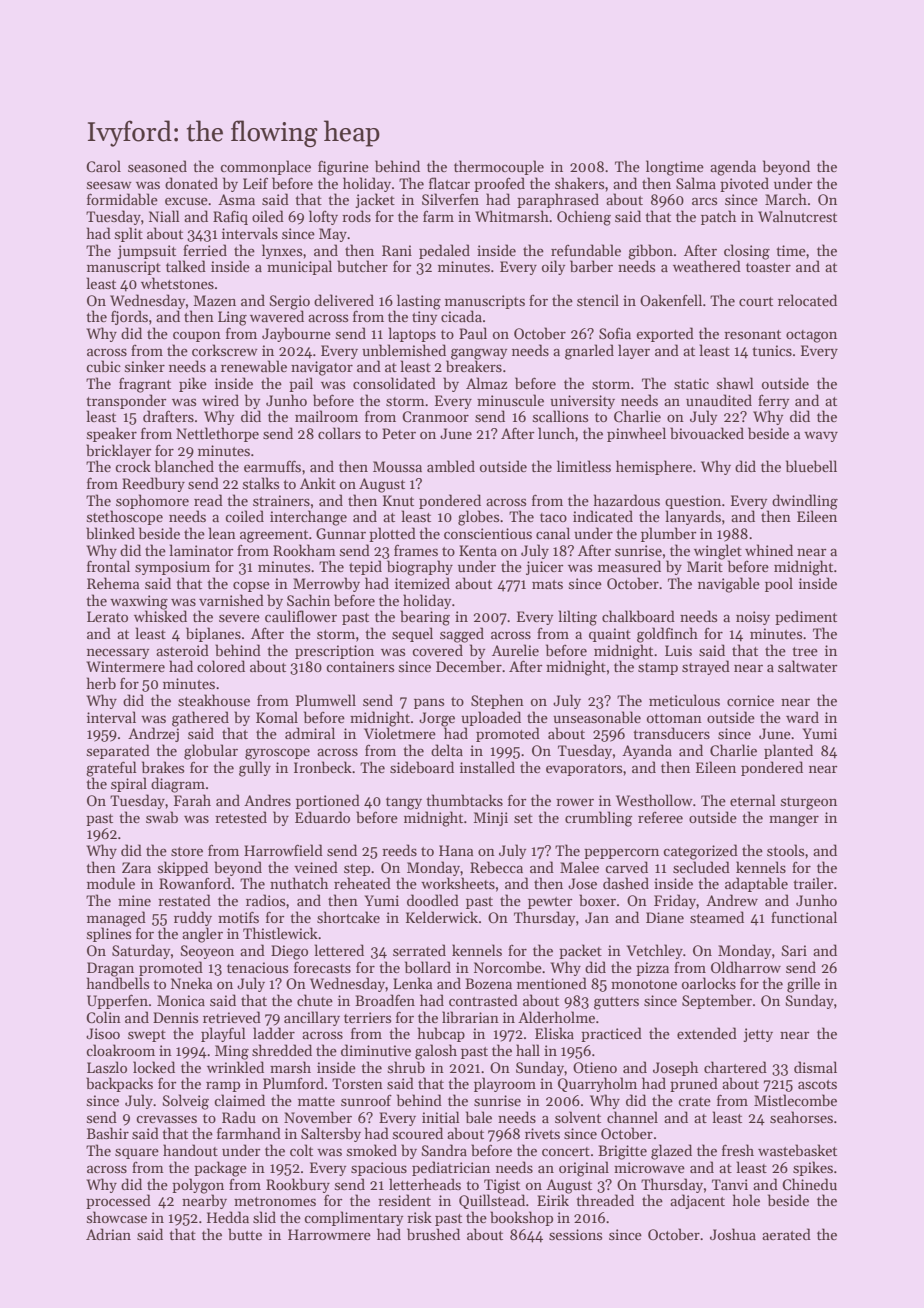  Describe the element at coordinates (701, 867) in the screenshot. I see `secluded` at that location.
